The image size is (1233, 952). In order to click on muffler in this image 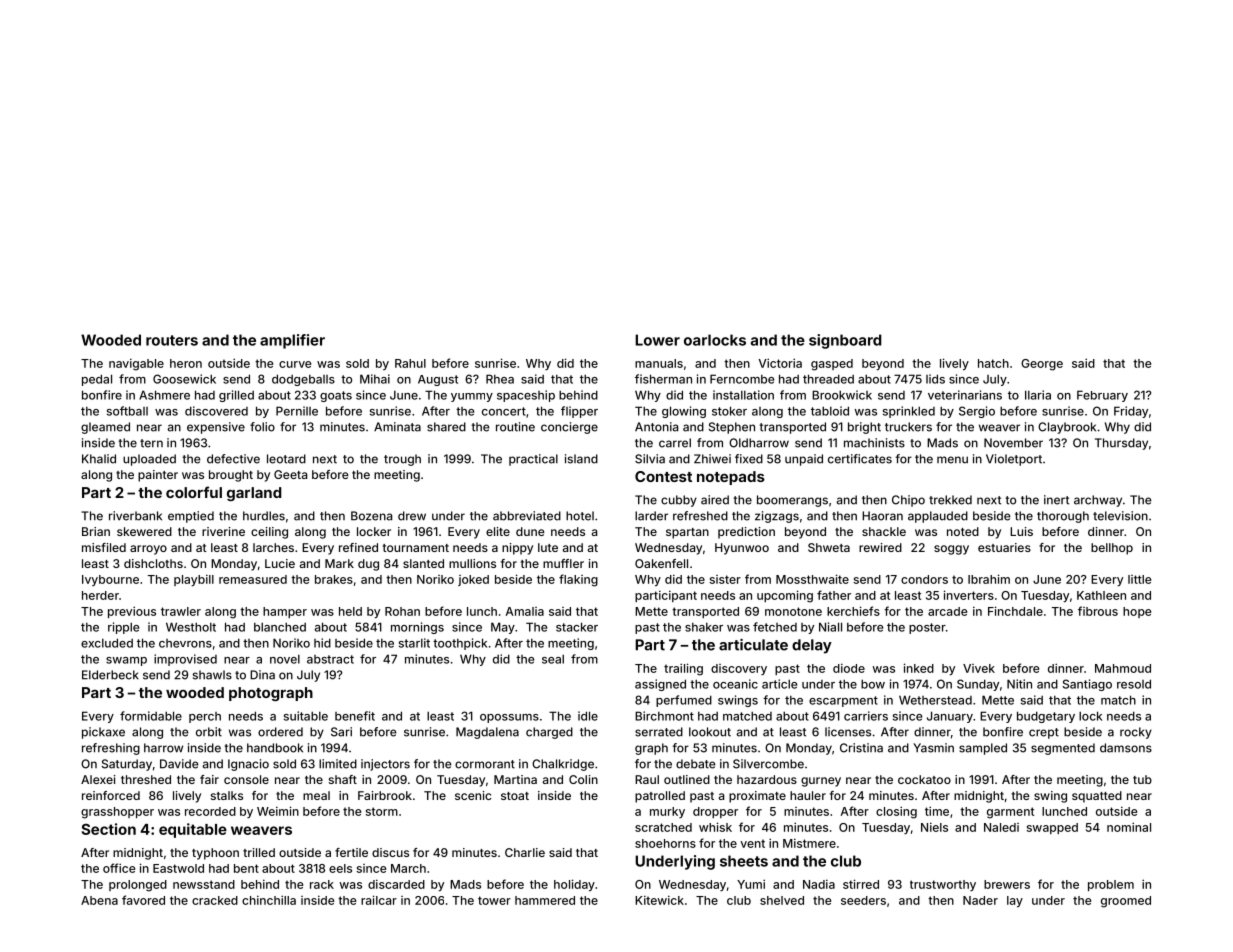, I will do `click(563, 563)`.
